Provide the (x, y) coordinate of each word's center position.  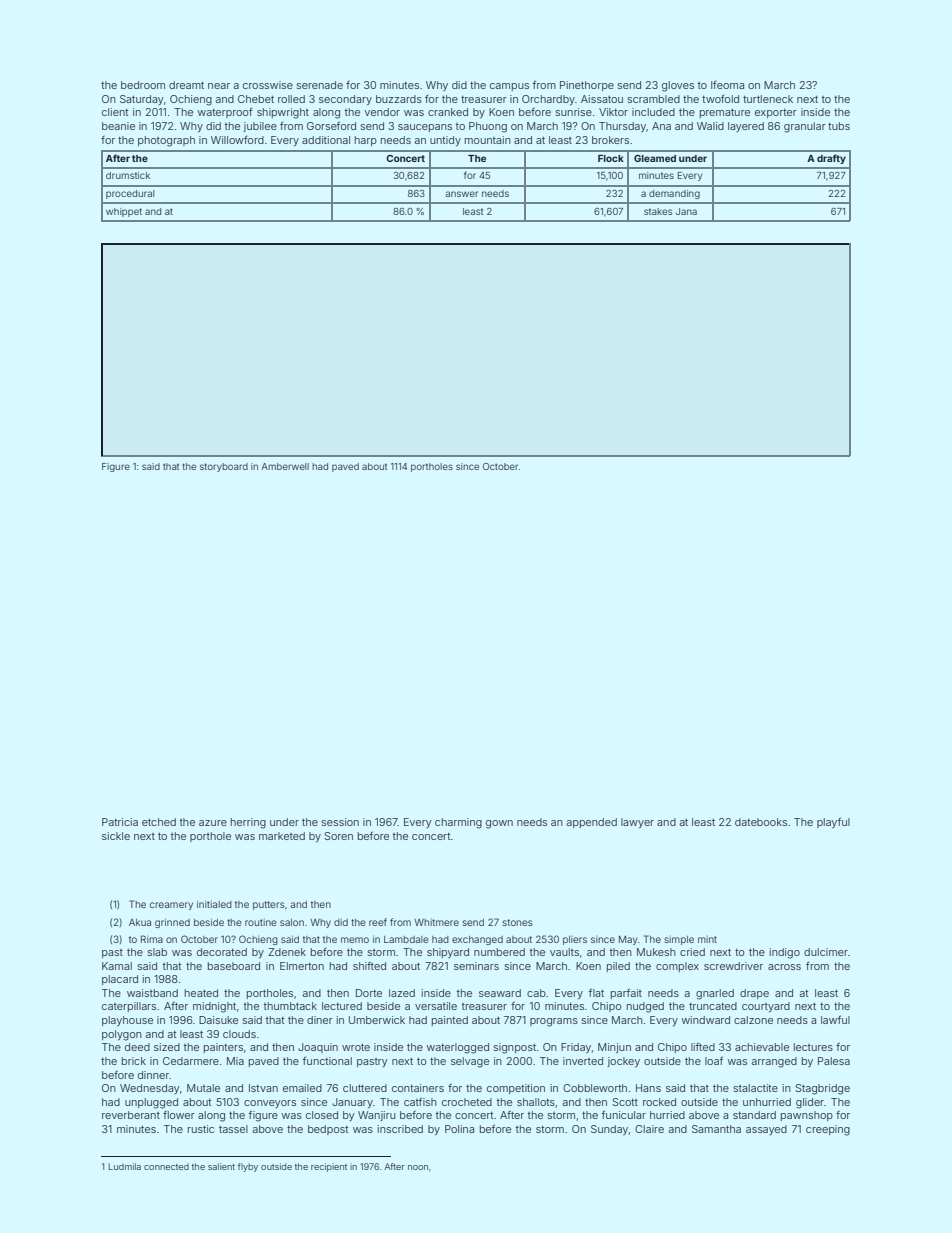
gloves (678, 86)
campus (509, 87)
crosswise (268, 85)
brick (134, 1061)
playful (833, 822)
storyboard (224, 467)
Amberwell (285, 466)
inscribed (400, 1129)
